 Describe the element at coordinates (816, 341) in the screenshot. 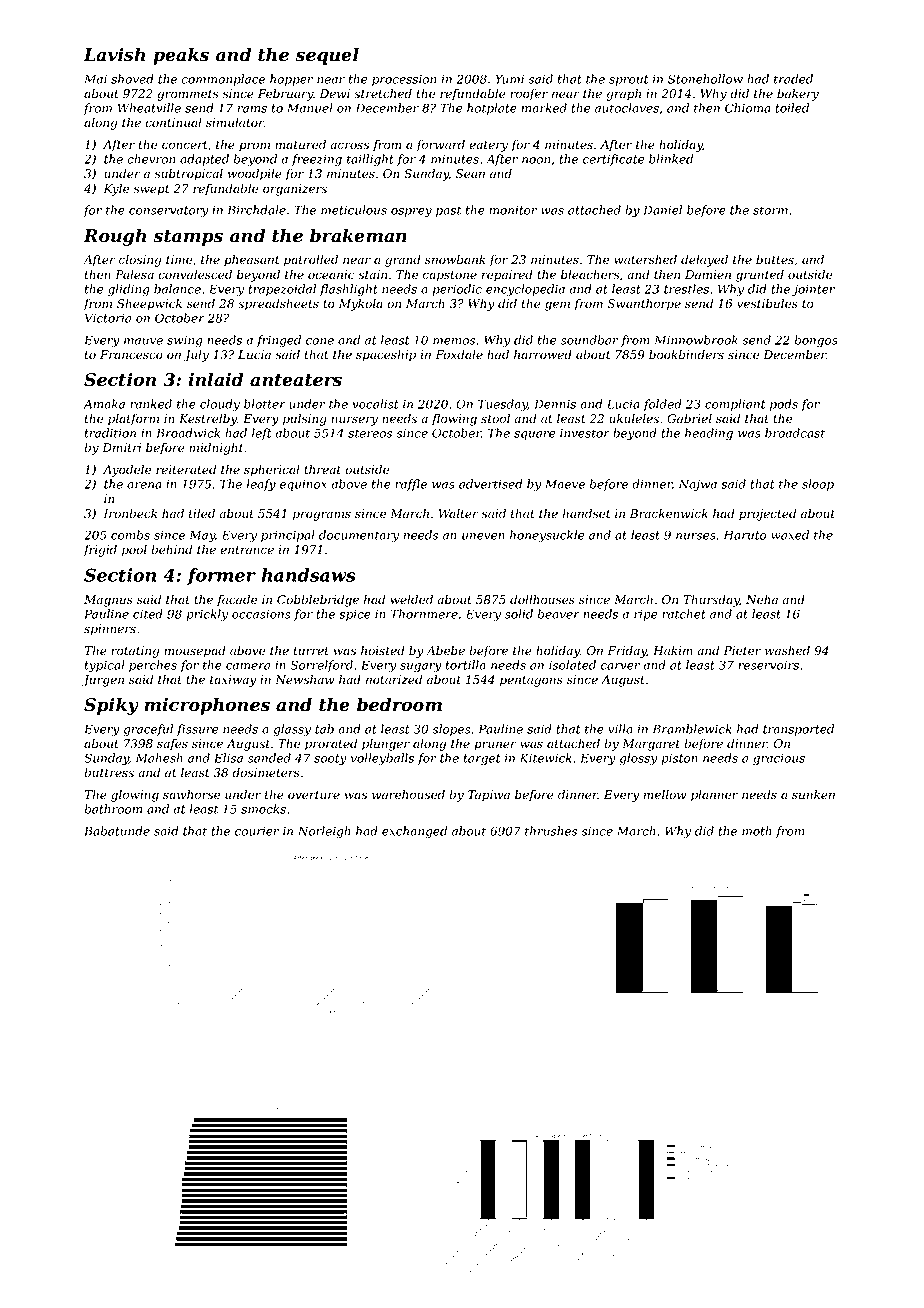

I see `bongos` at that location.
